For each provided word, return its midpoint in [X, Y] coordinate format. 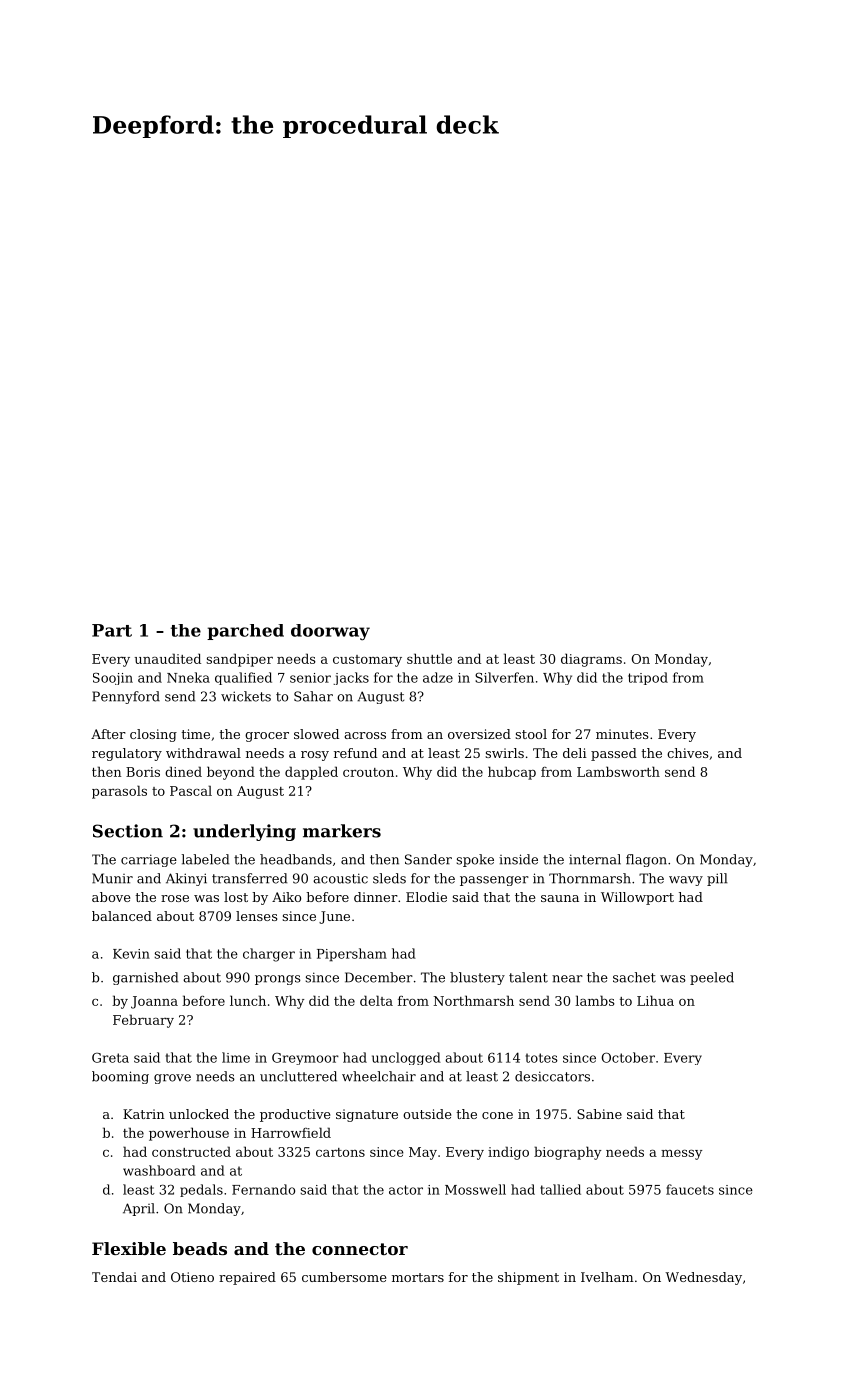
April [139, 1209]
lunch [248, 1000]
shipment [528, 1278]
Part [112, 630]
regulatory [127, 754]
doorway [330, 632]
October [628, 1057]
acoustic [340, 878]
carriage [149, 860]
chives [687, 753]
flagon [646, 860]
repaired [247, 1278]
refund [355, 753]
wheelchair [379, 1076]
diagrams [591, 660]
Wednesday [703, 1278]
